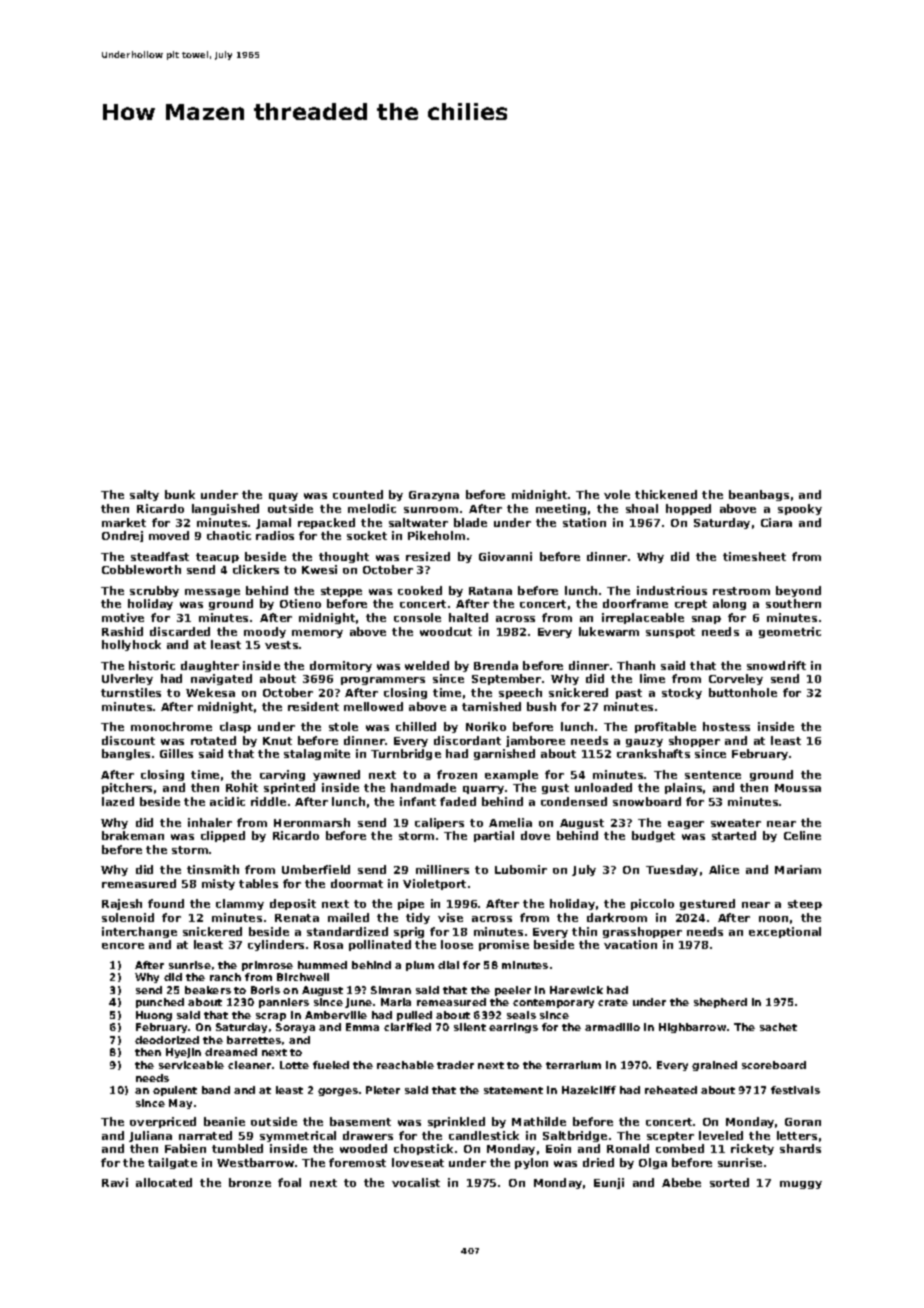 This page has height=1308, width=924. I want to click on Alice, so click(724, 869).
